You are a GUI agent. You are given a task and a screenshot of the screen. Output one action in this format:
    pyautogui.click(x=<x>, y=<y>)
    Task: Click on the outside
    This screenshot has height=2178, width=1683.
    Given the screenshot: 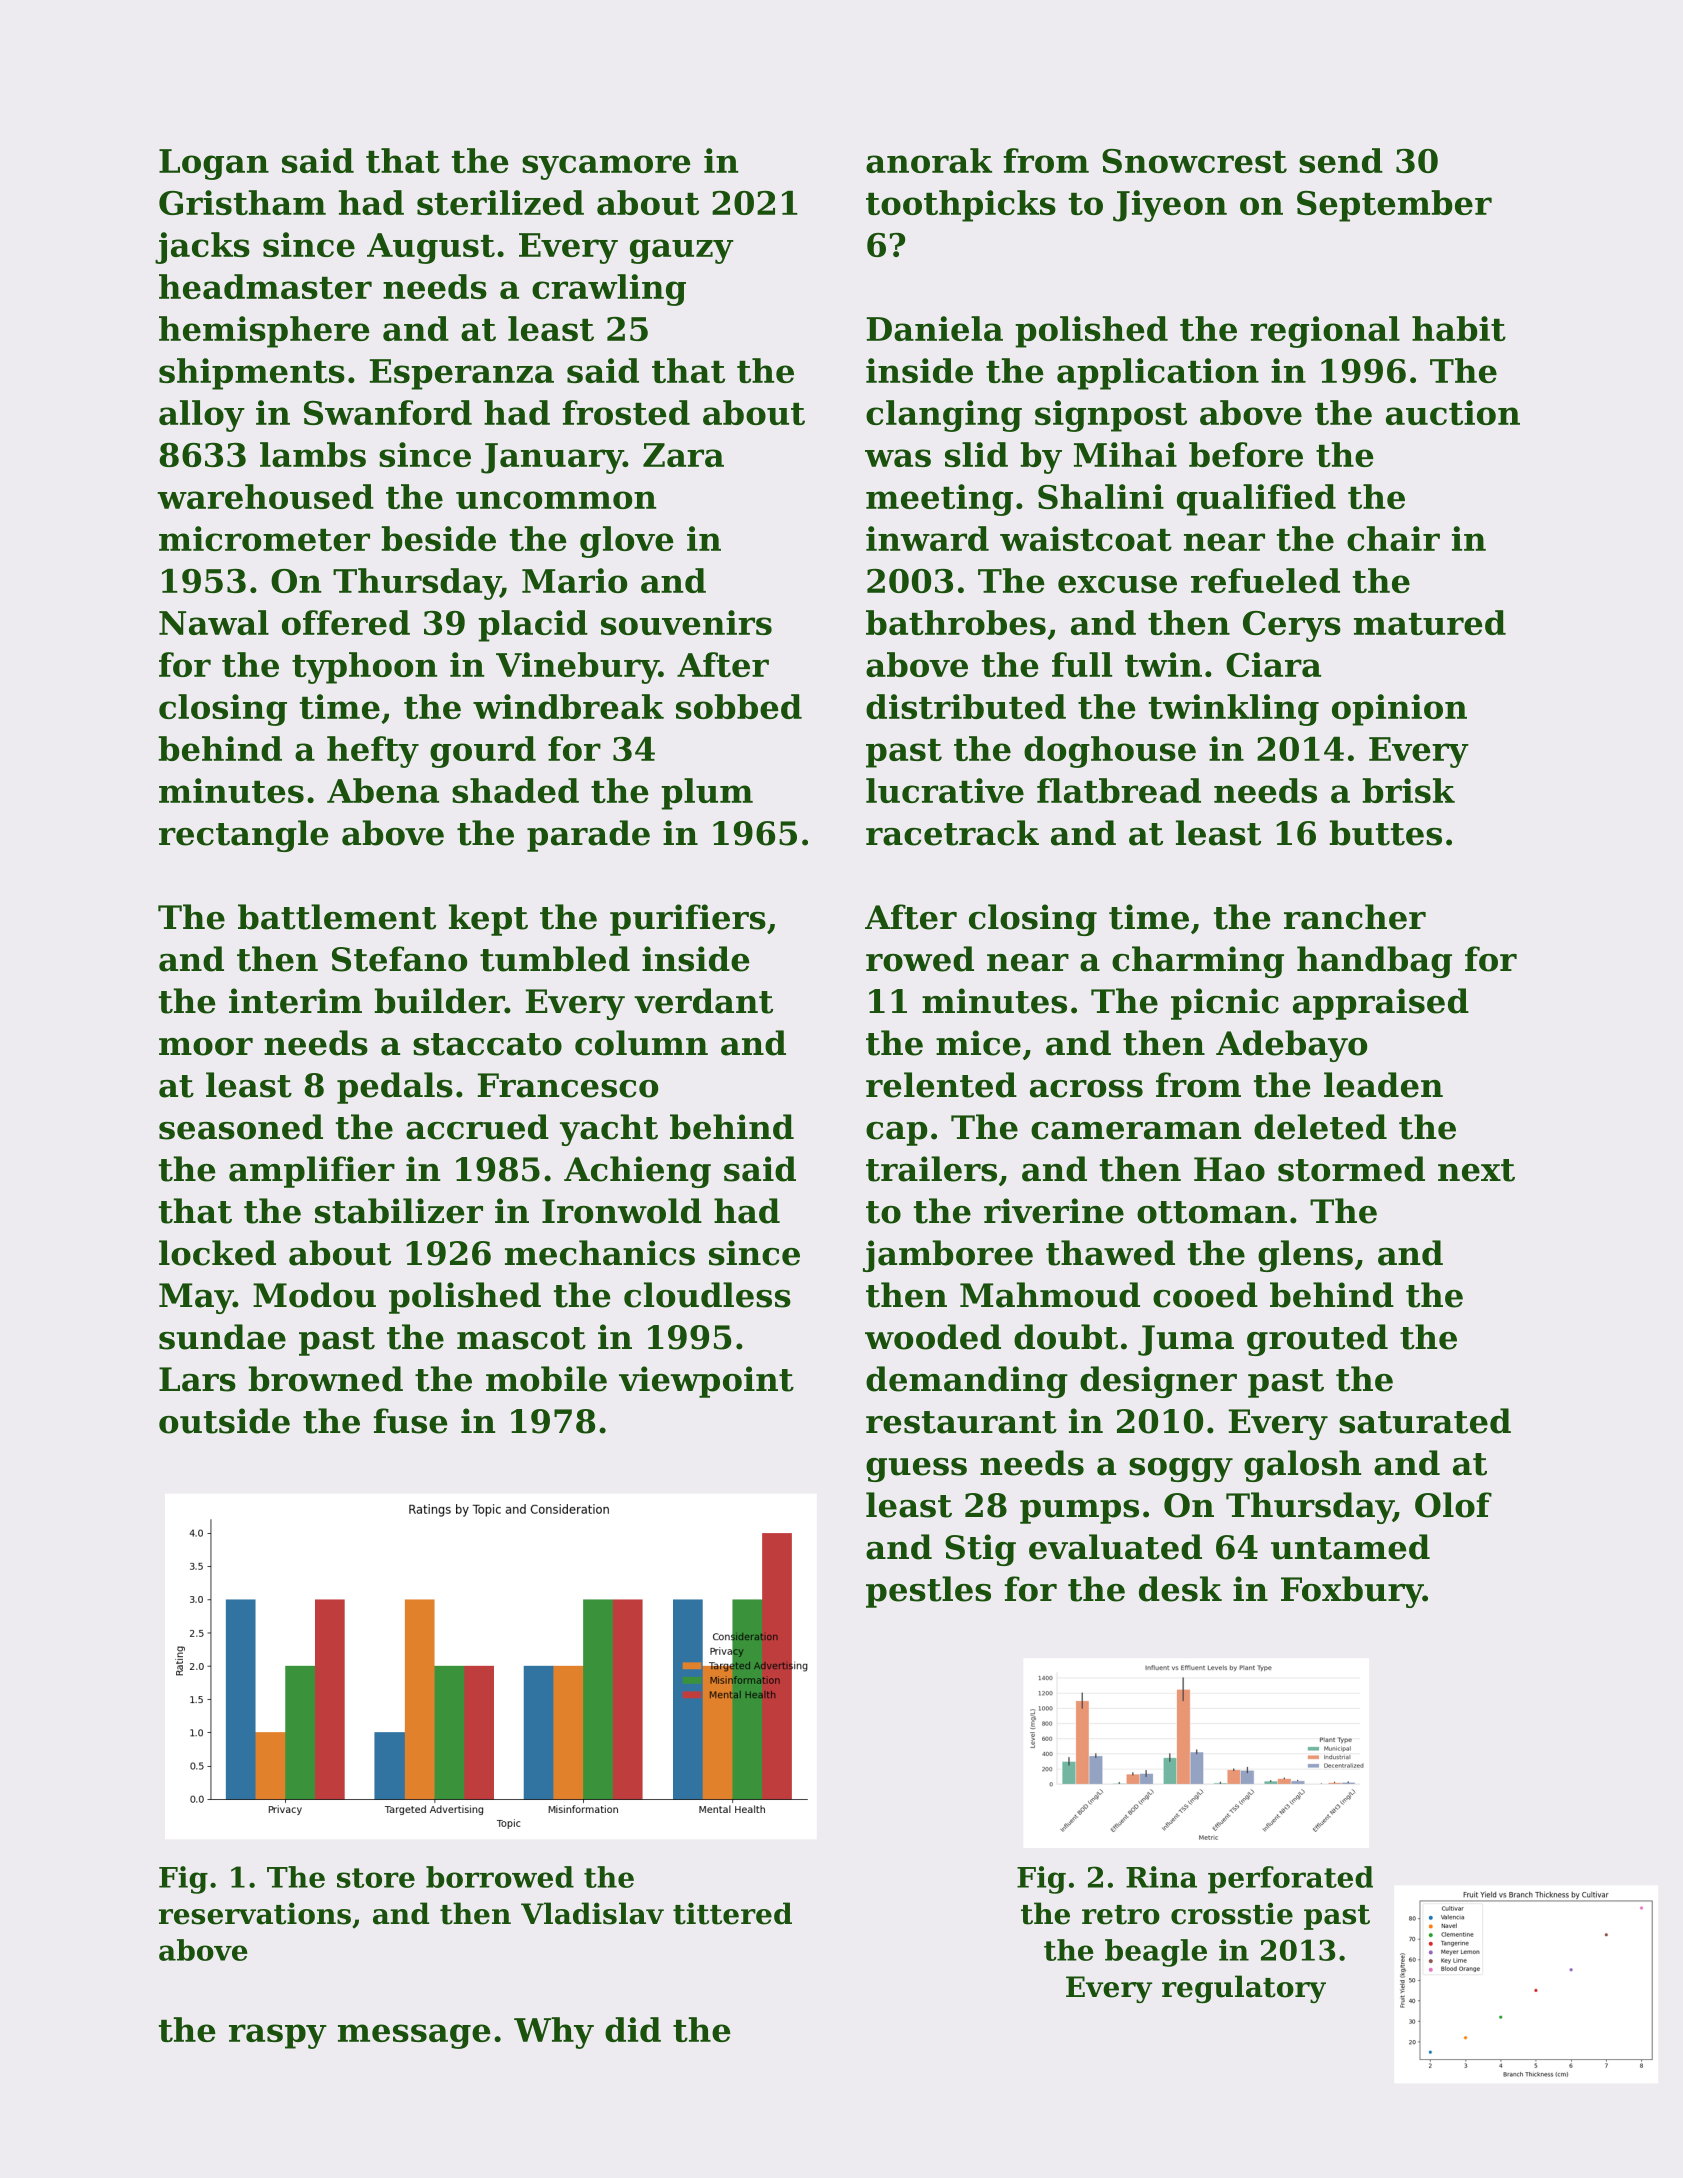 What is the action you would take?
    pyautogui.click(x=224, y=1421)
